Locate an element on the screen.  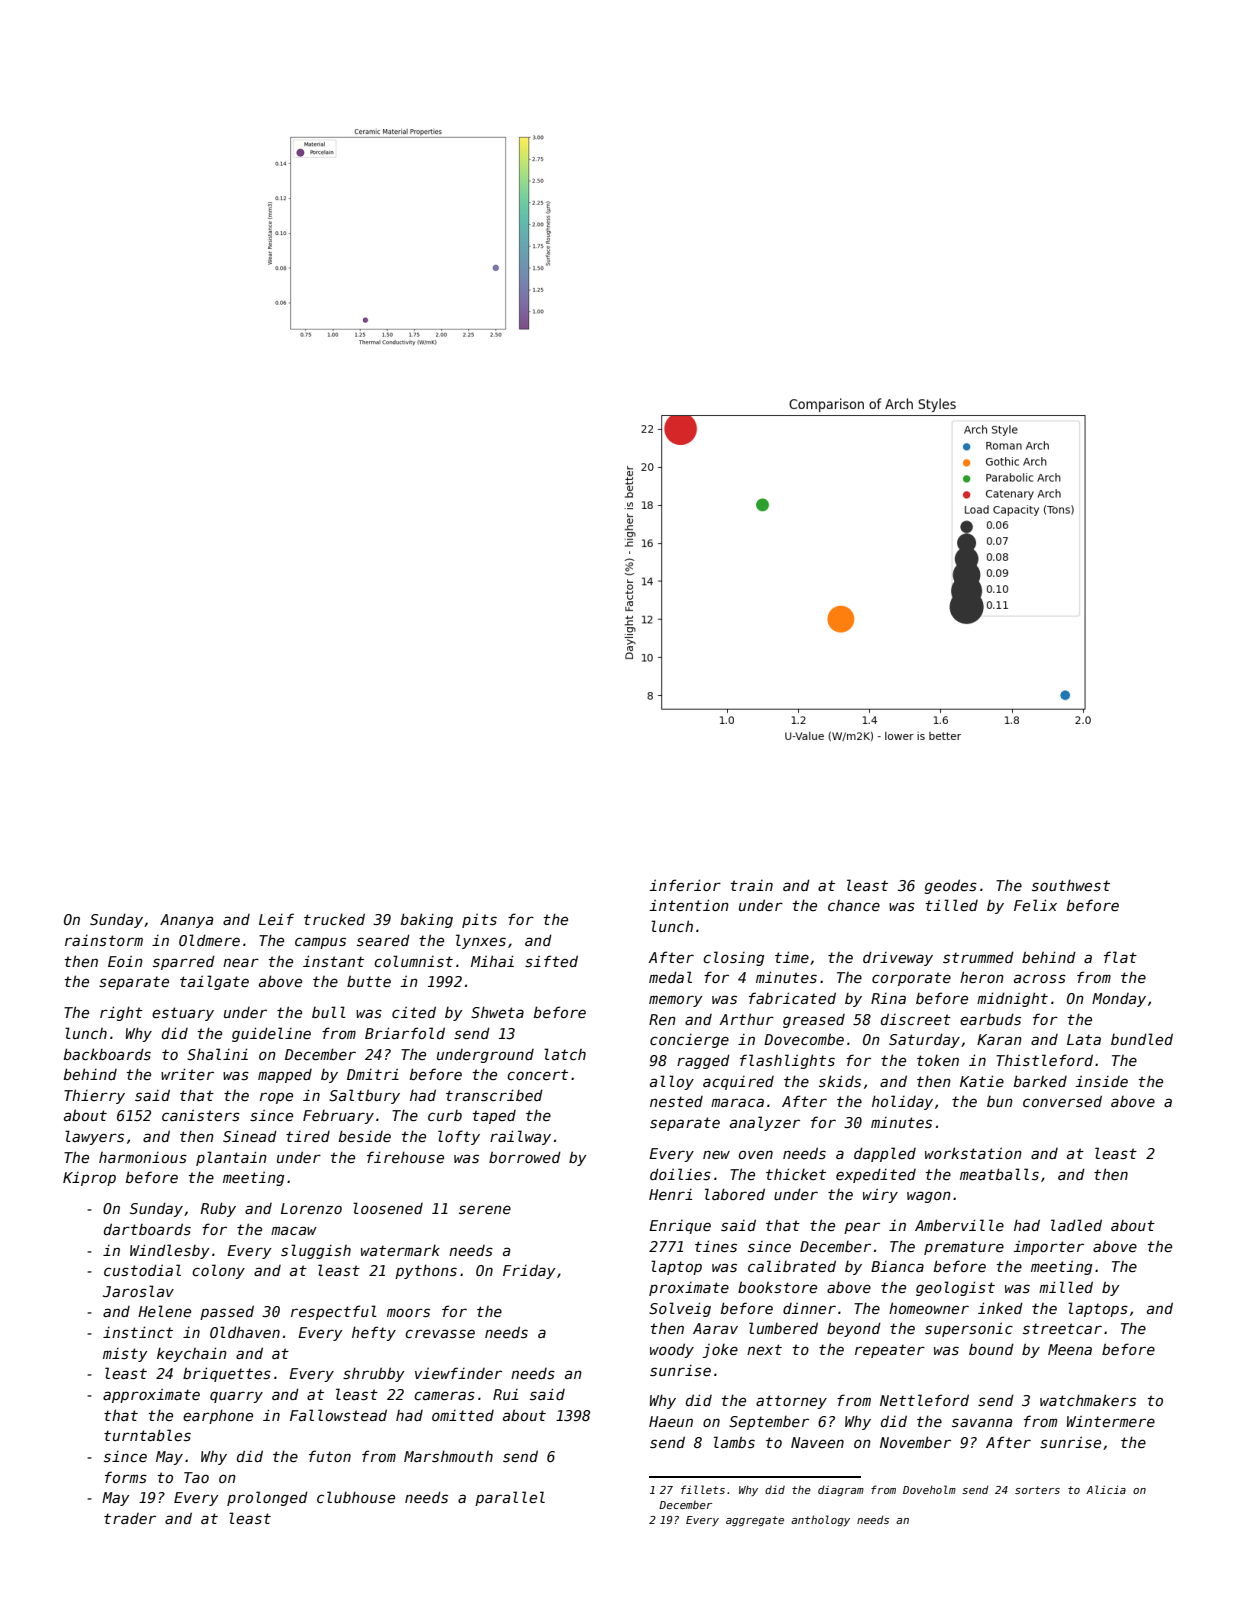
inferior is located at coordinates (685, 885).
